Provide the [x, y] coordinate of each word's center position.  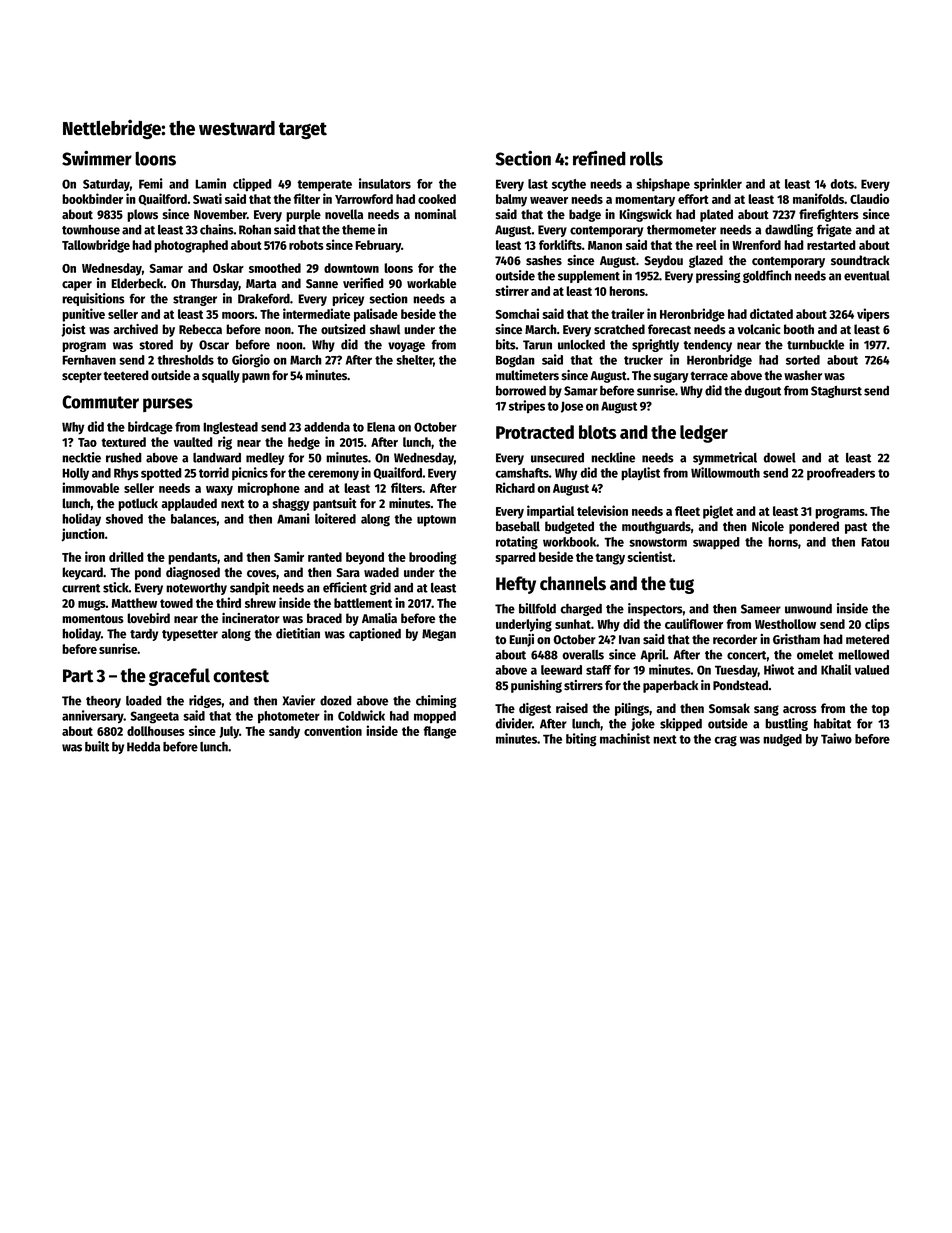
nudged [782, 740]
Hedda [143, 746]
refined [599, 158]
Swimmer [97, 158]
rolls [646, 158]
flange [439, 732]
